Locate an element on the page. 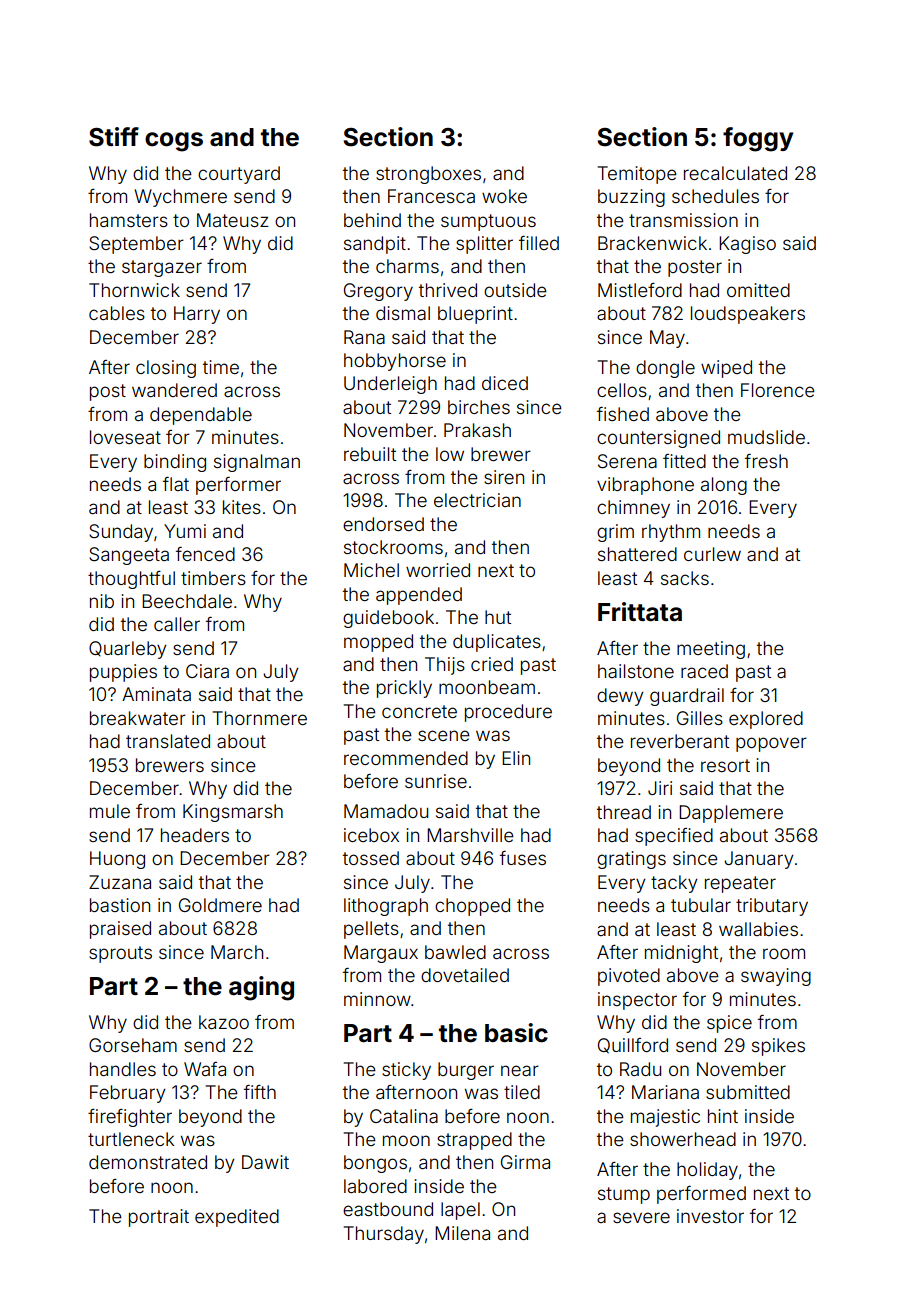  closing is located at coordinates (166, 369).
